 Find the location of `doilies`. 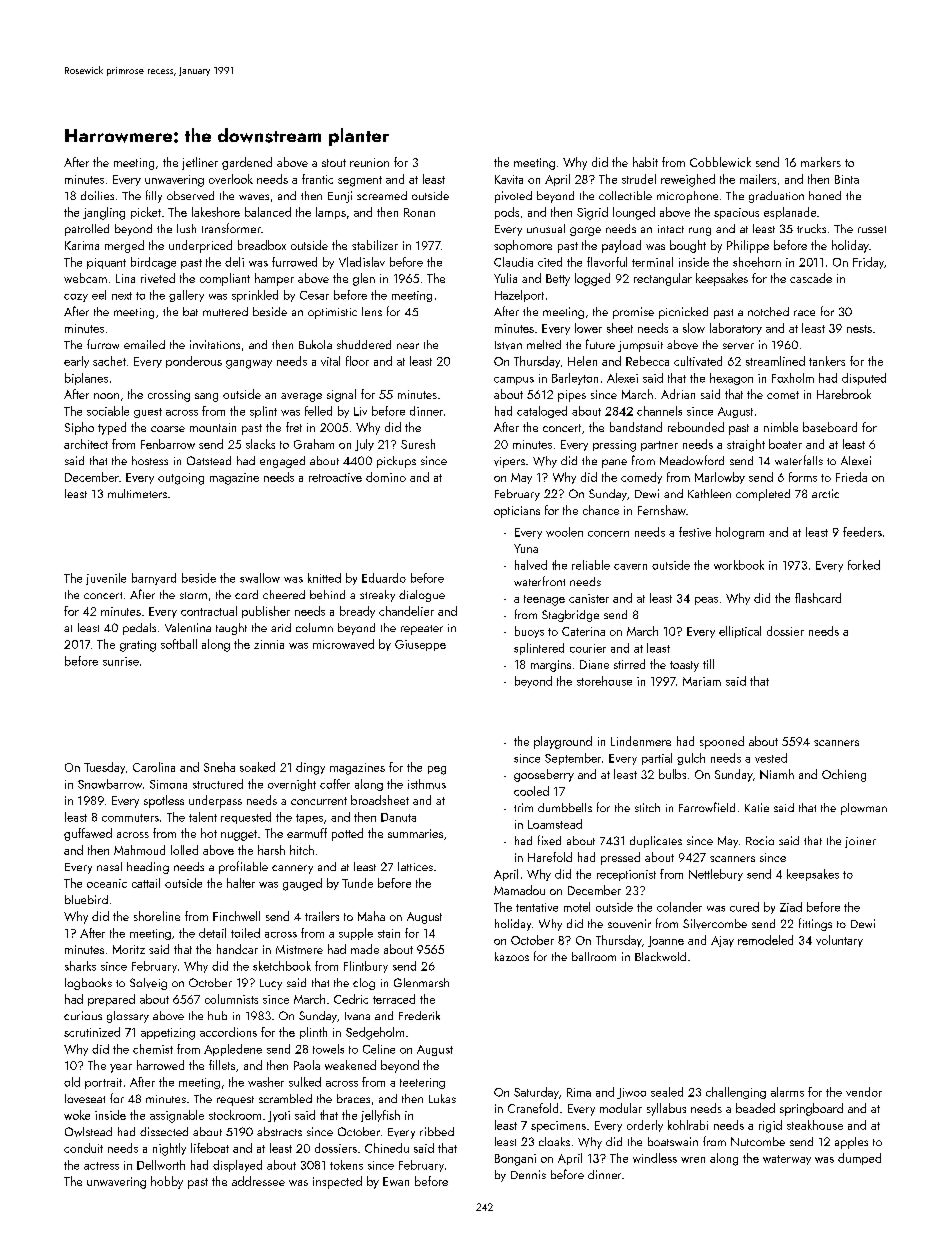

doilies is located at coordinates (97, 195).
